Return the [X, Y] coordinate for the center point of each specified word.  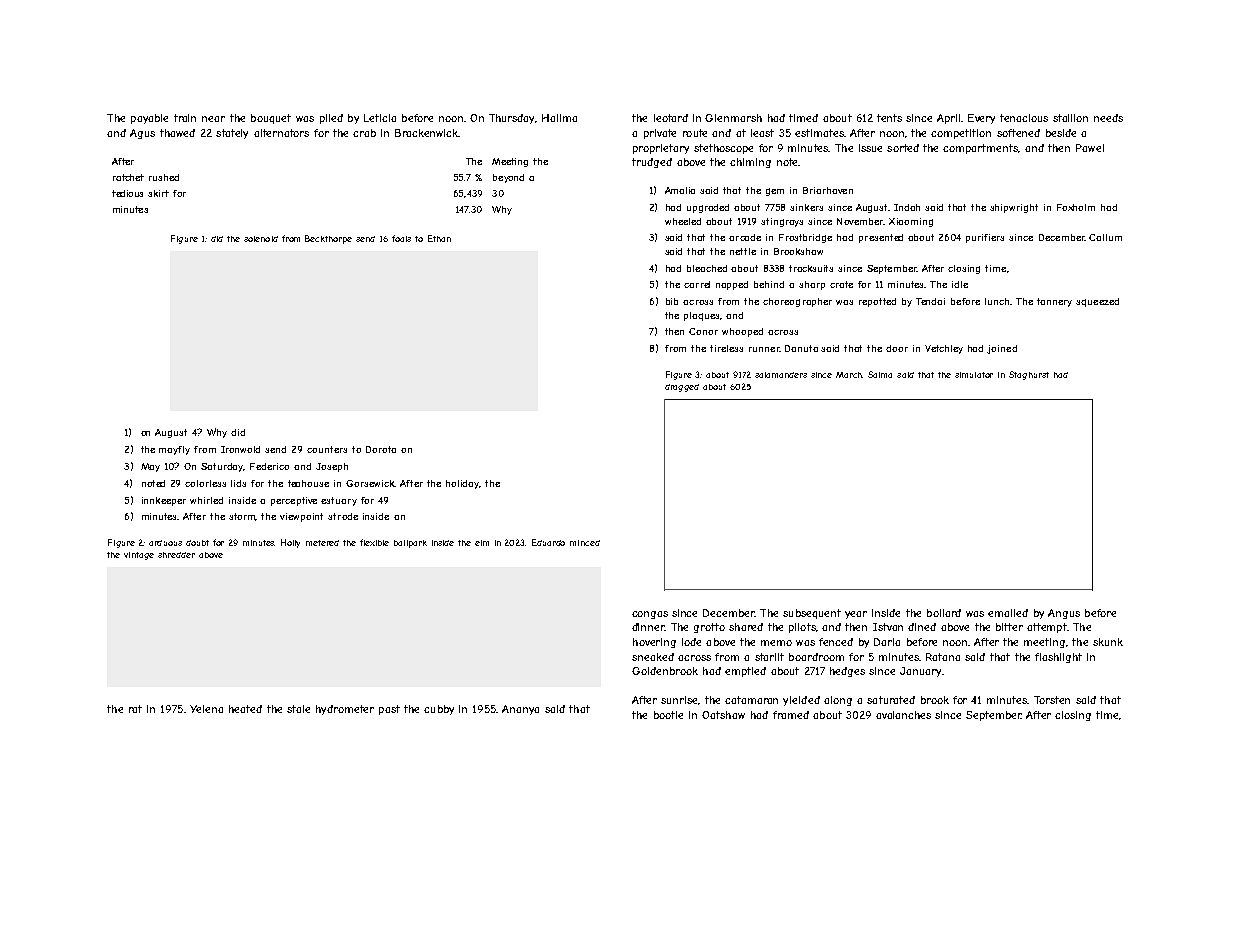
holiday [463, 484]
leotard [671, 118]
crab [364, 133]
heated [245, 709]
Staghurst [1029, 375]
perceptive [294, 501]
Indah [907, 207]
